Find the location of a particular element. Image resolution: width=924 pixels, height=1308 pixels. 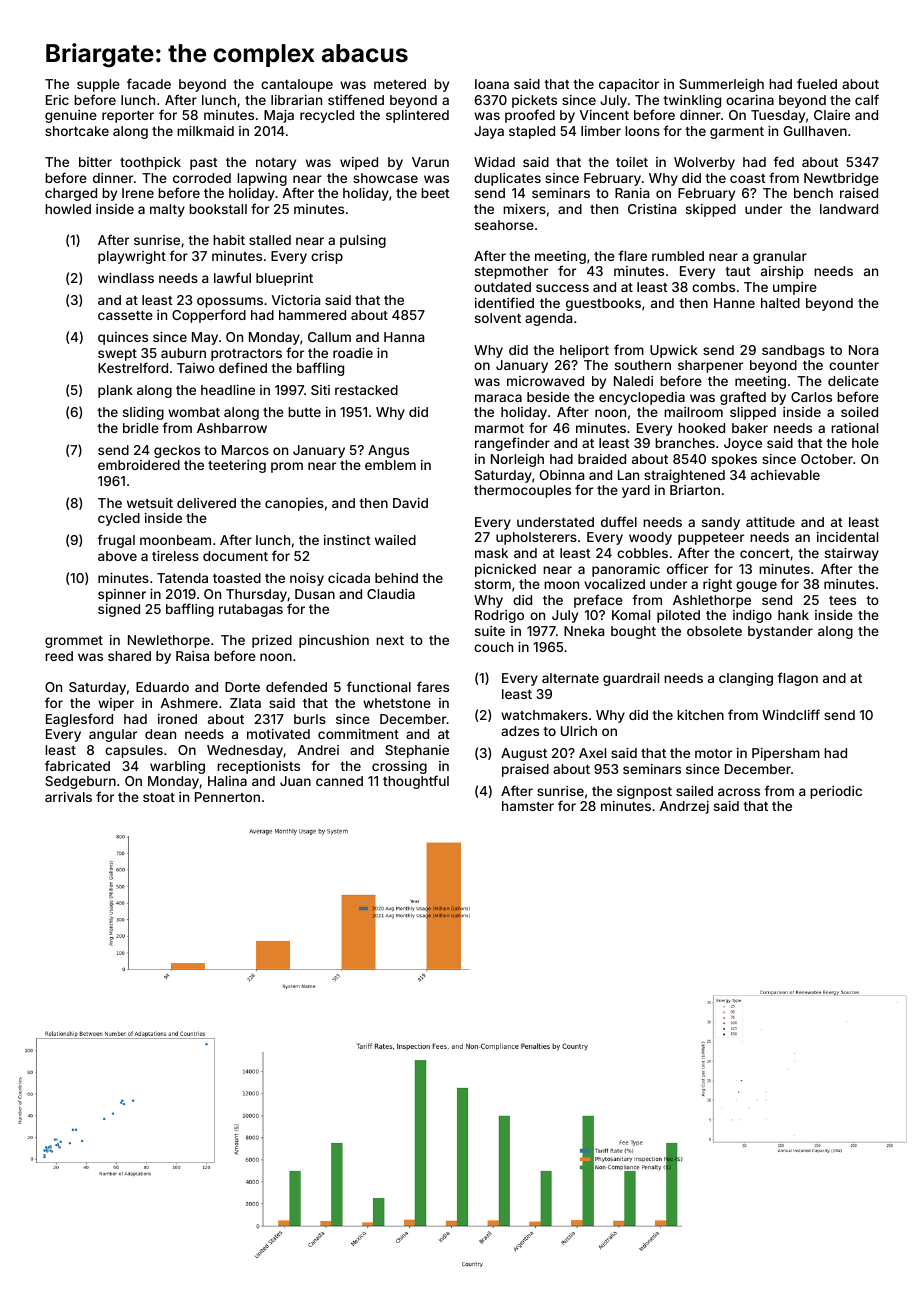

Newlethorpe is located at coordinates (169, 641).
